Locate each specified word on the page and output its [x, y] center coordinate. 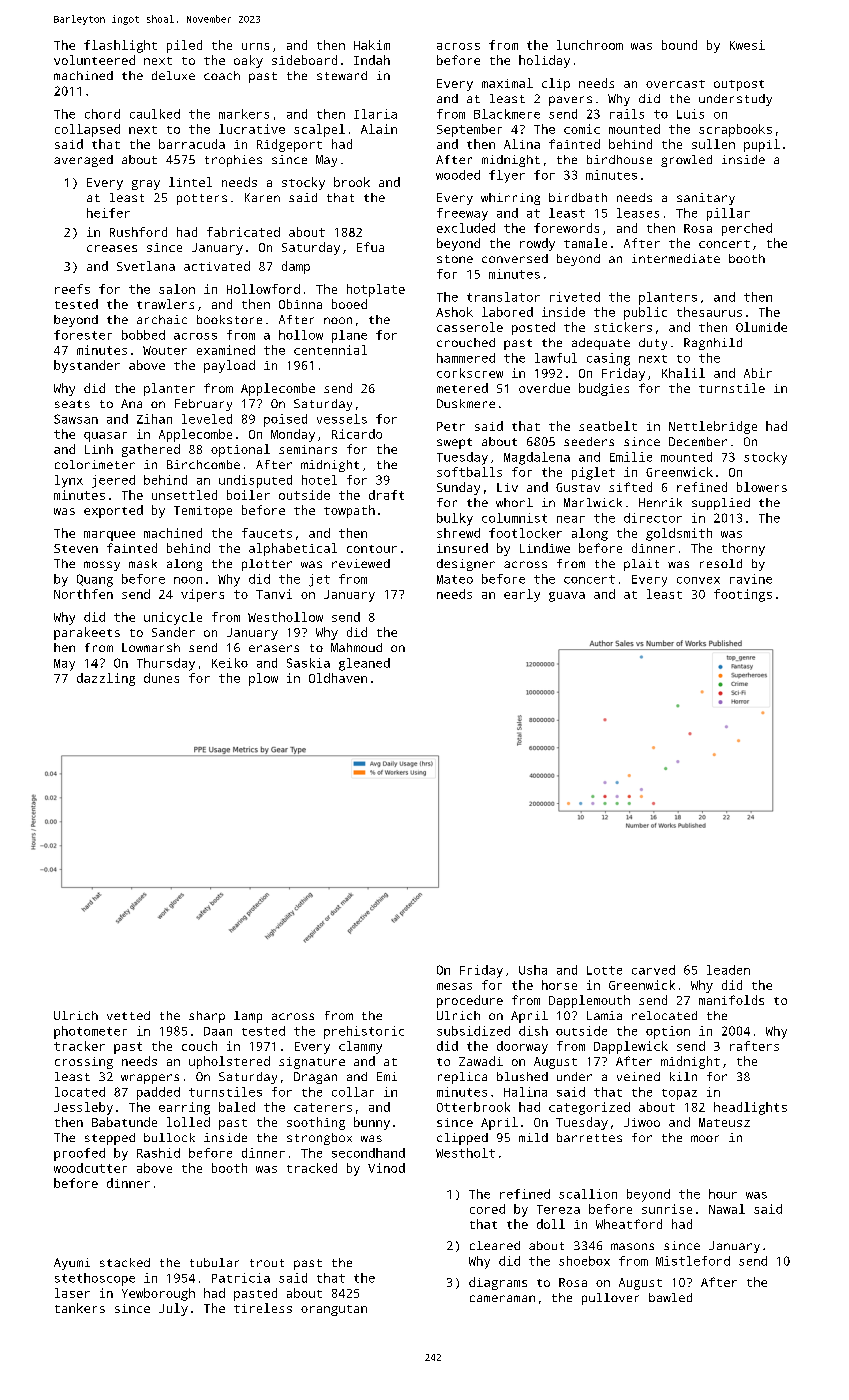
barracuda [192, 144]
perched [747, 229]
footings [743, 595]
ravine [751, 579]
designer [466, 565]
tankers [80, 1308]
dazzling [106, 679]
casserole [470, 327]
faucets [267, 533]
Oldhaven [338, 678]
